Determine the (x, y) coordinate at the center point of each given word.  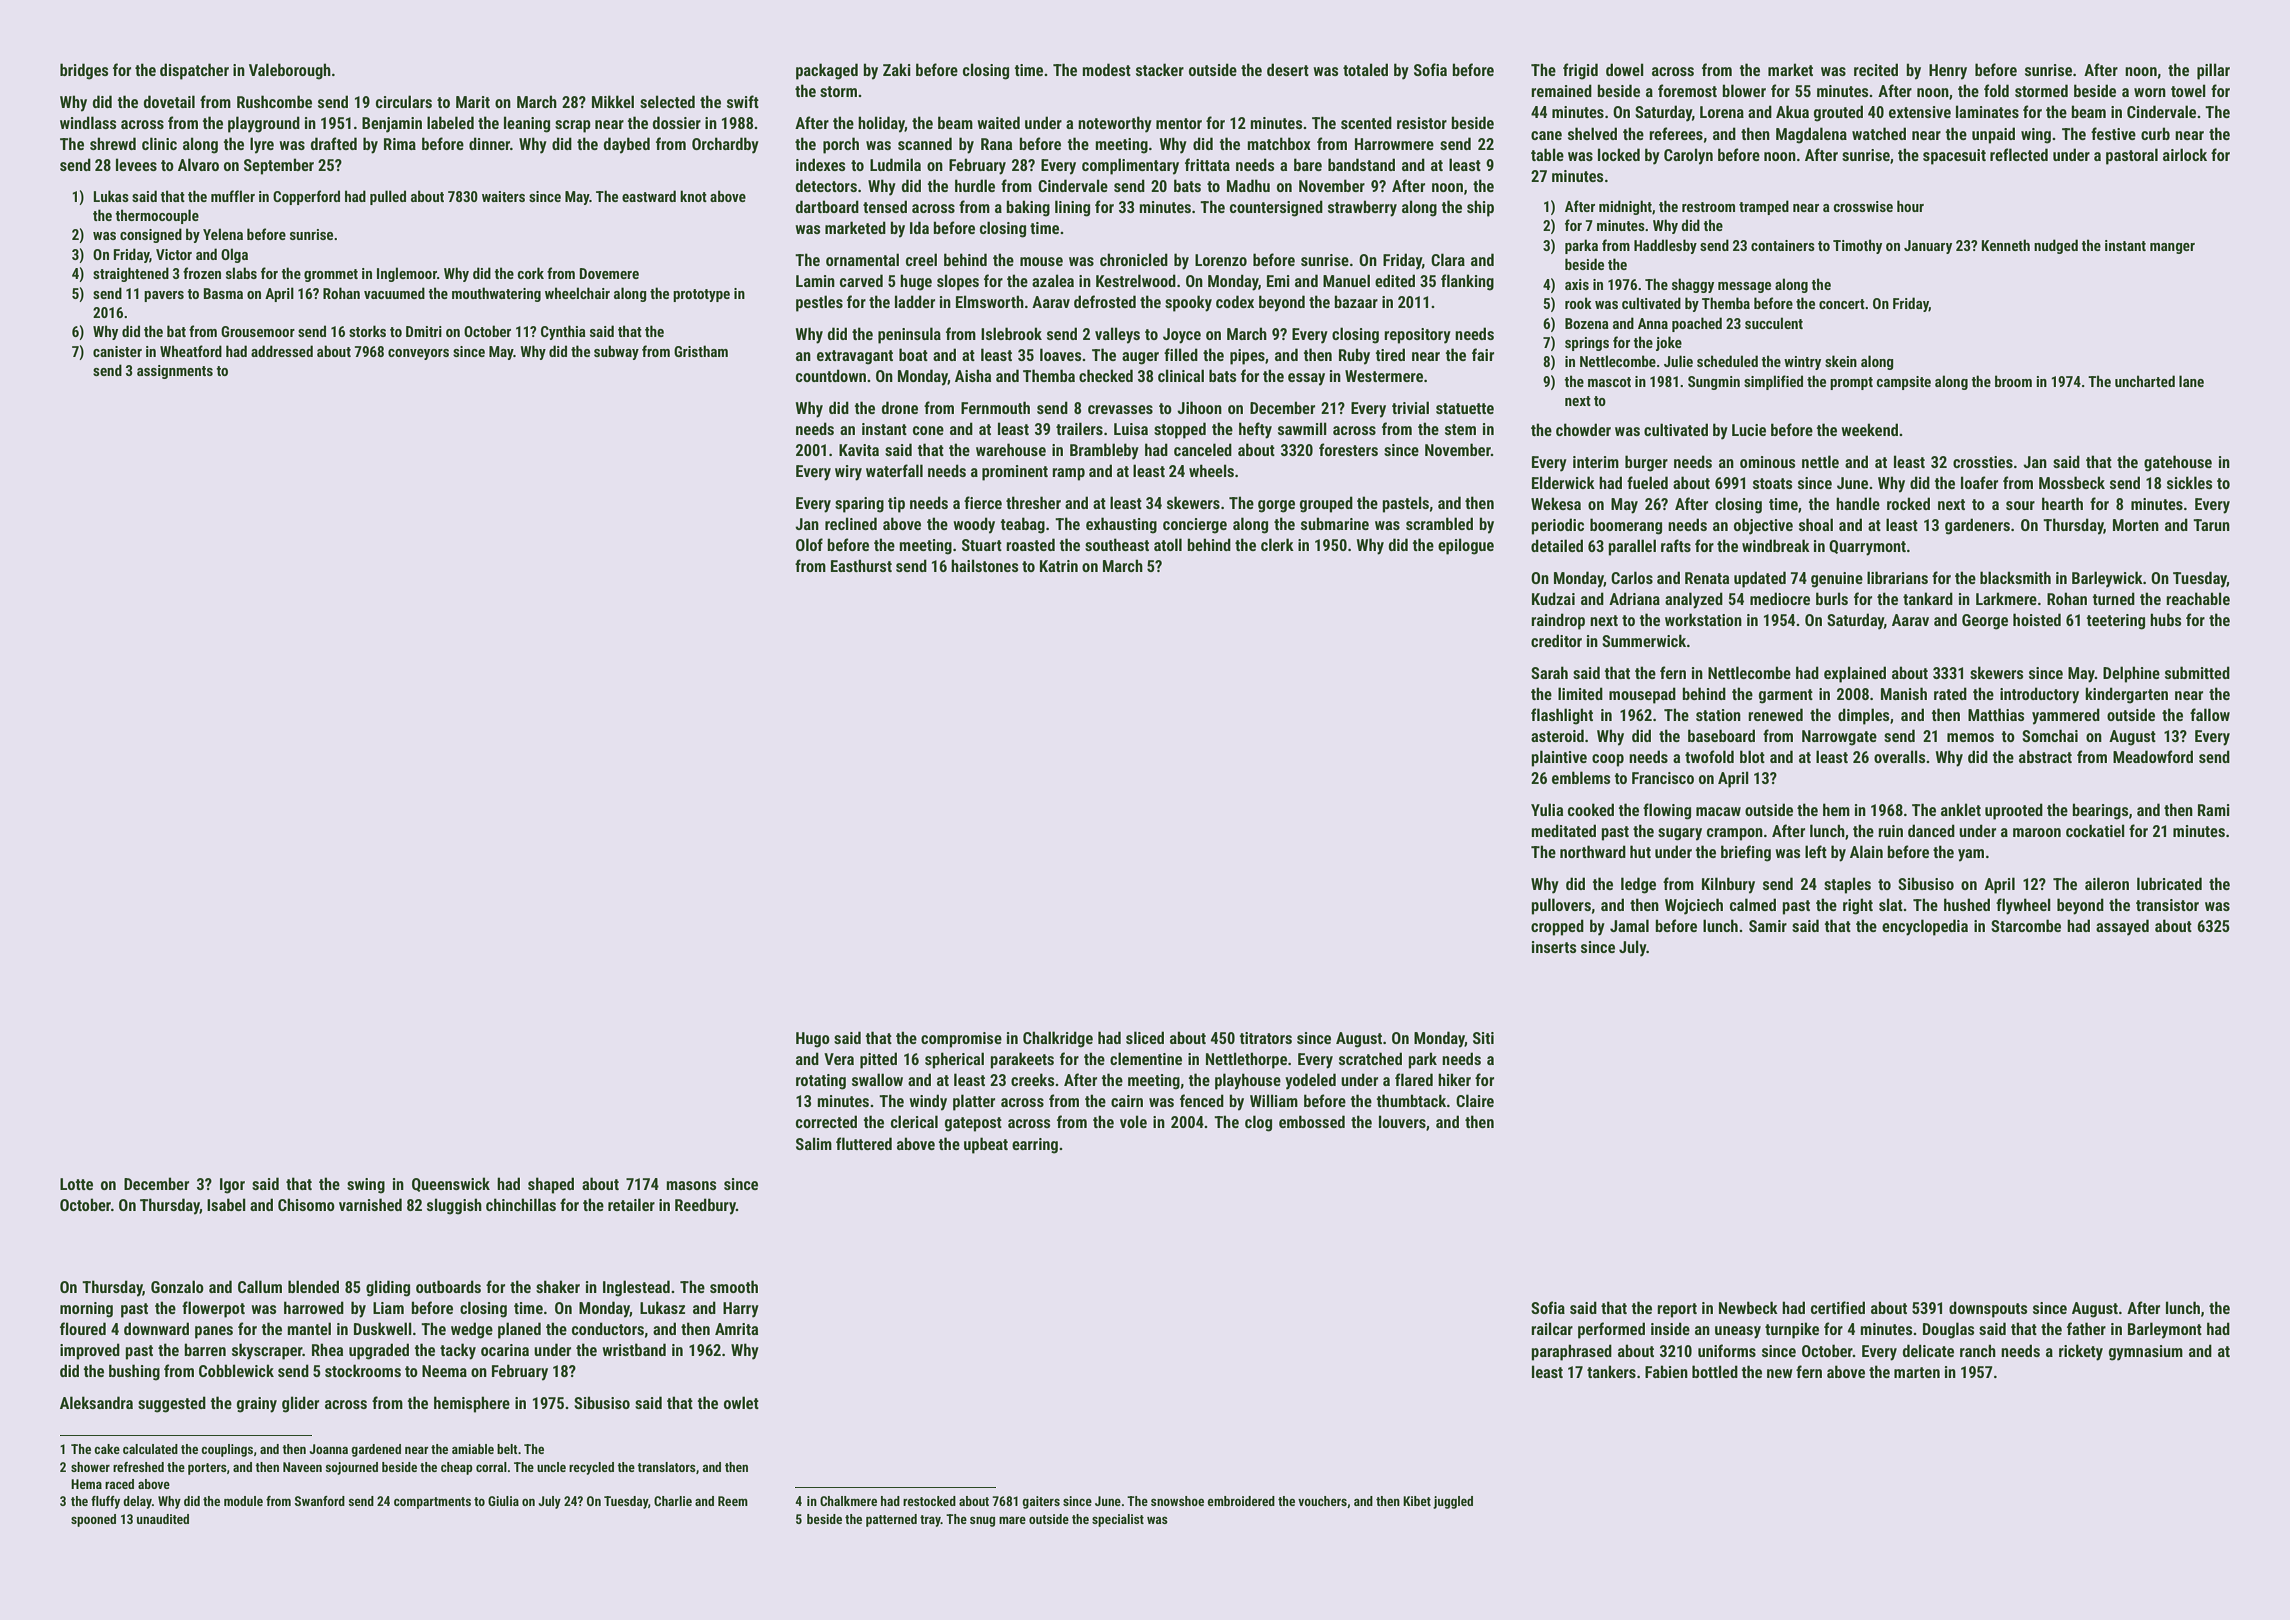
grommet (331, 275)
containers (1783, 245)
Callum (260, 1286)
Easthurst (861, 565)
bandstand (1361, 164)
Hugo (813, 1040)
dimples (1863, 716)
